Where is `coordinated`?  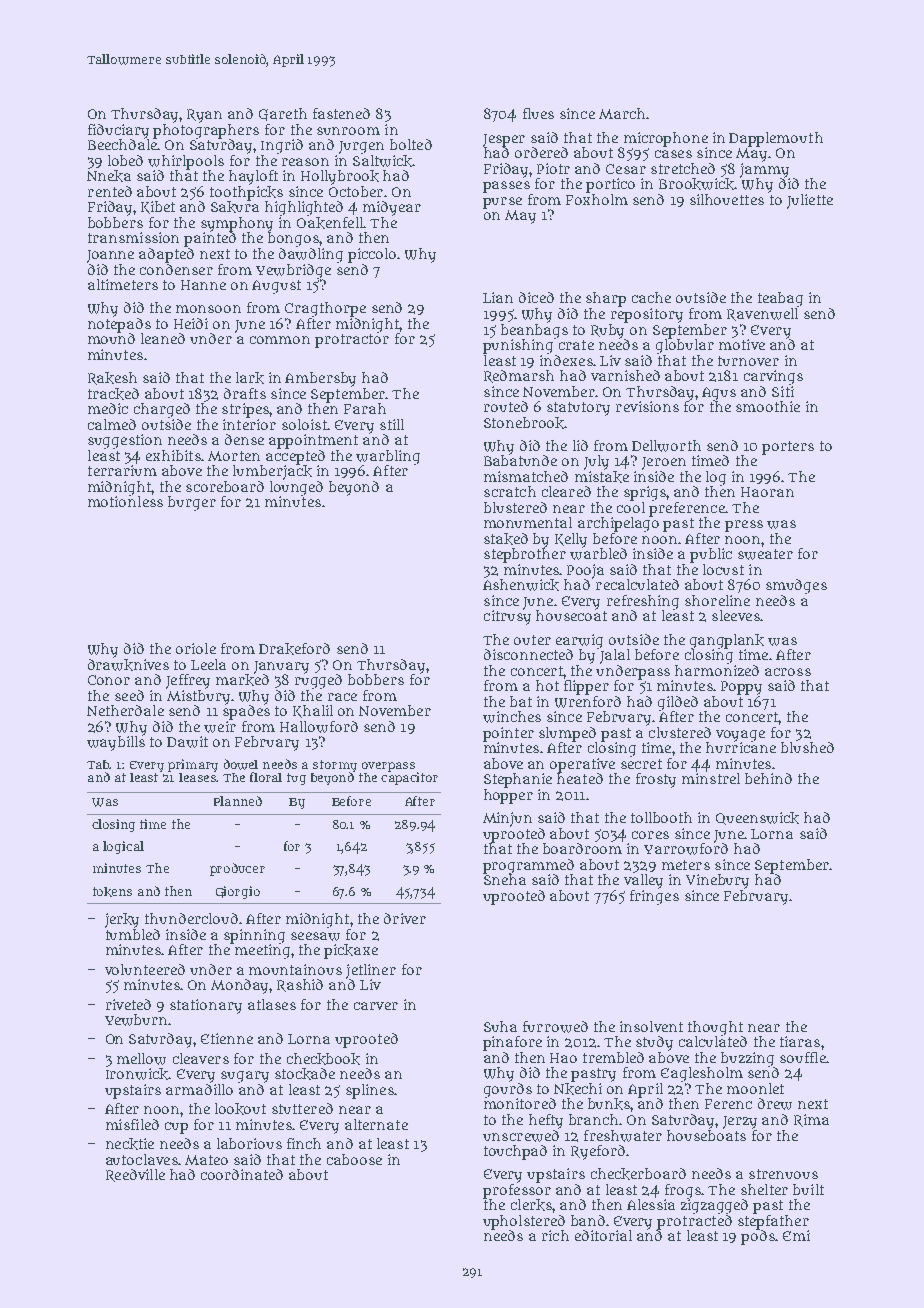 coordinated is located at coordinates (242, 1174).
